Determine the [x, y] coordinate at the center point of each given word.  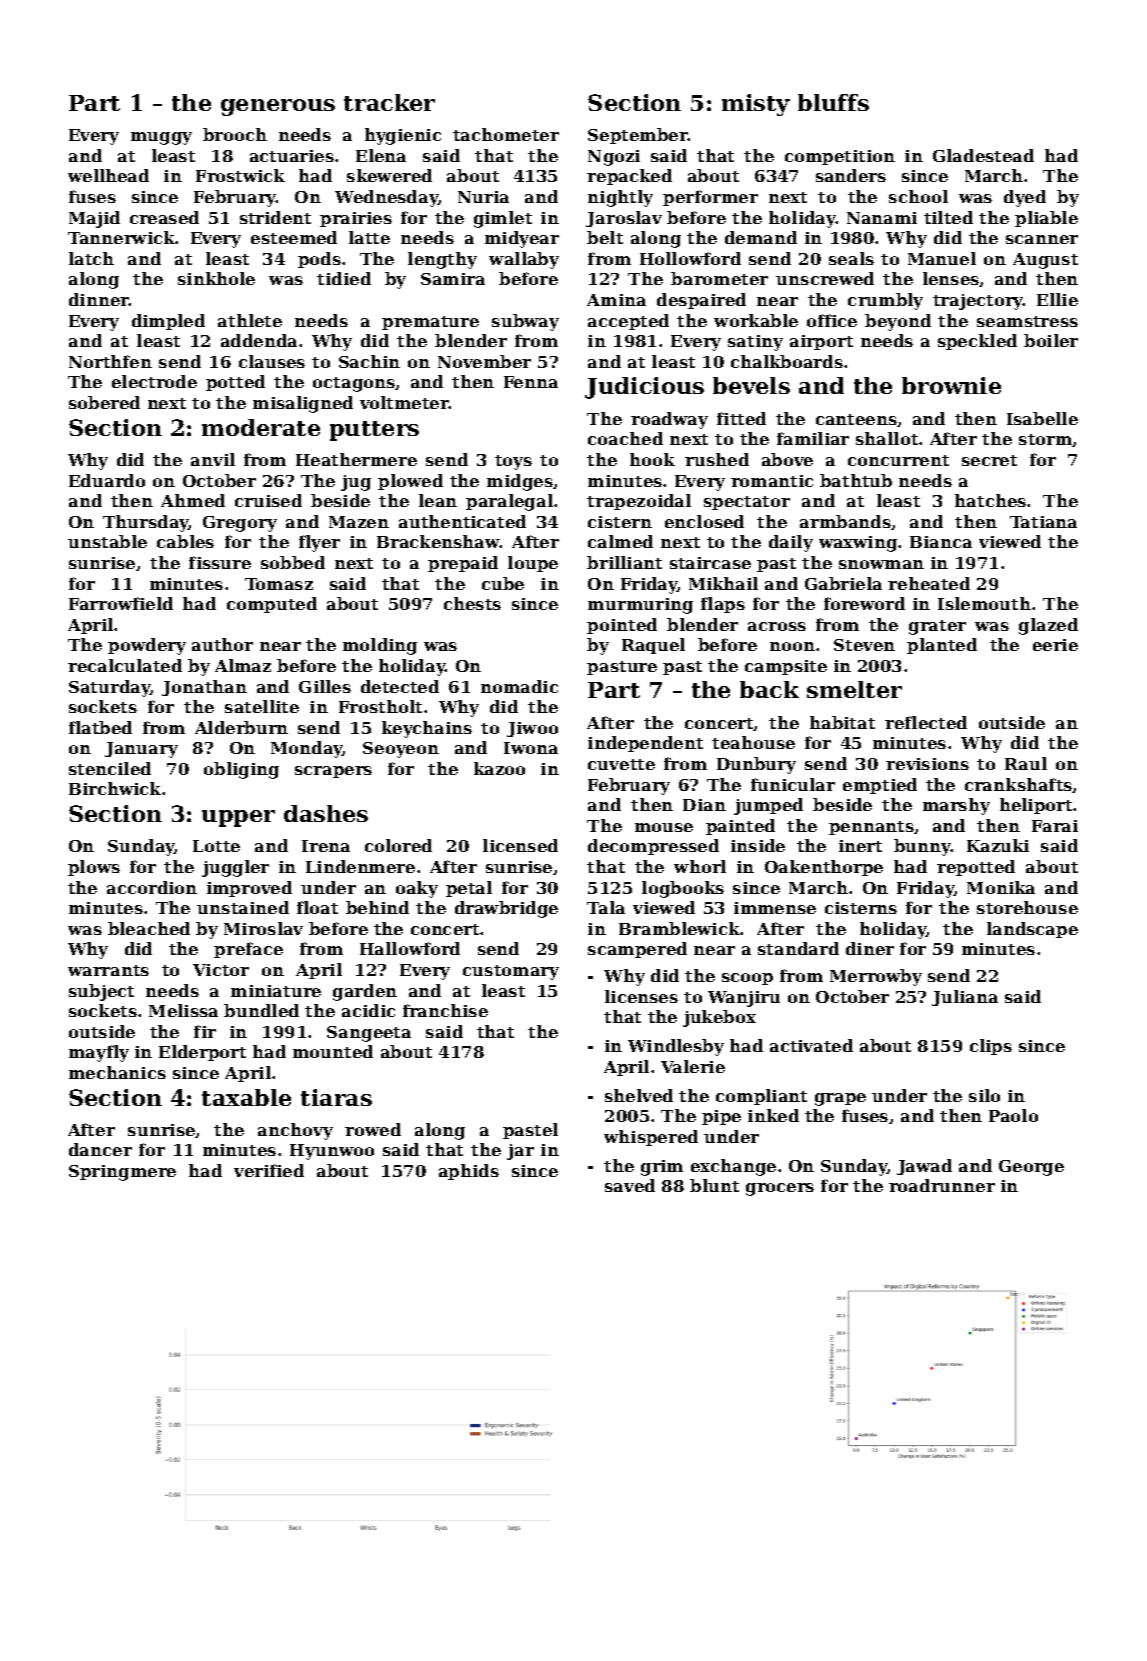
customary [511, 972]
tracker [389, 102]
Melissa [183, 1010]
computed [272, 605]
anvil [213, 459]
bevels [751, 385]
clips [991, 1047]
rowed [373, 1129]
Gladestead [983, 155]
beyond [898, 322]
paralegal [509, 502]
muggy [161, 138]
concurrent [898, 460]
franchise [445, 1010]
